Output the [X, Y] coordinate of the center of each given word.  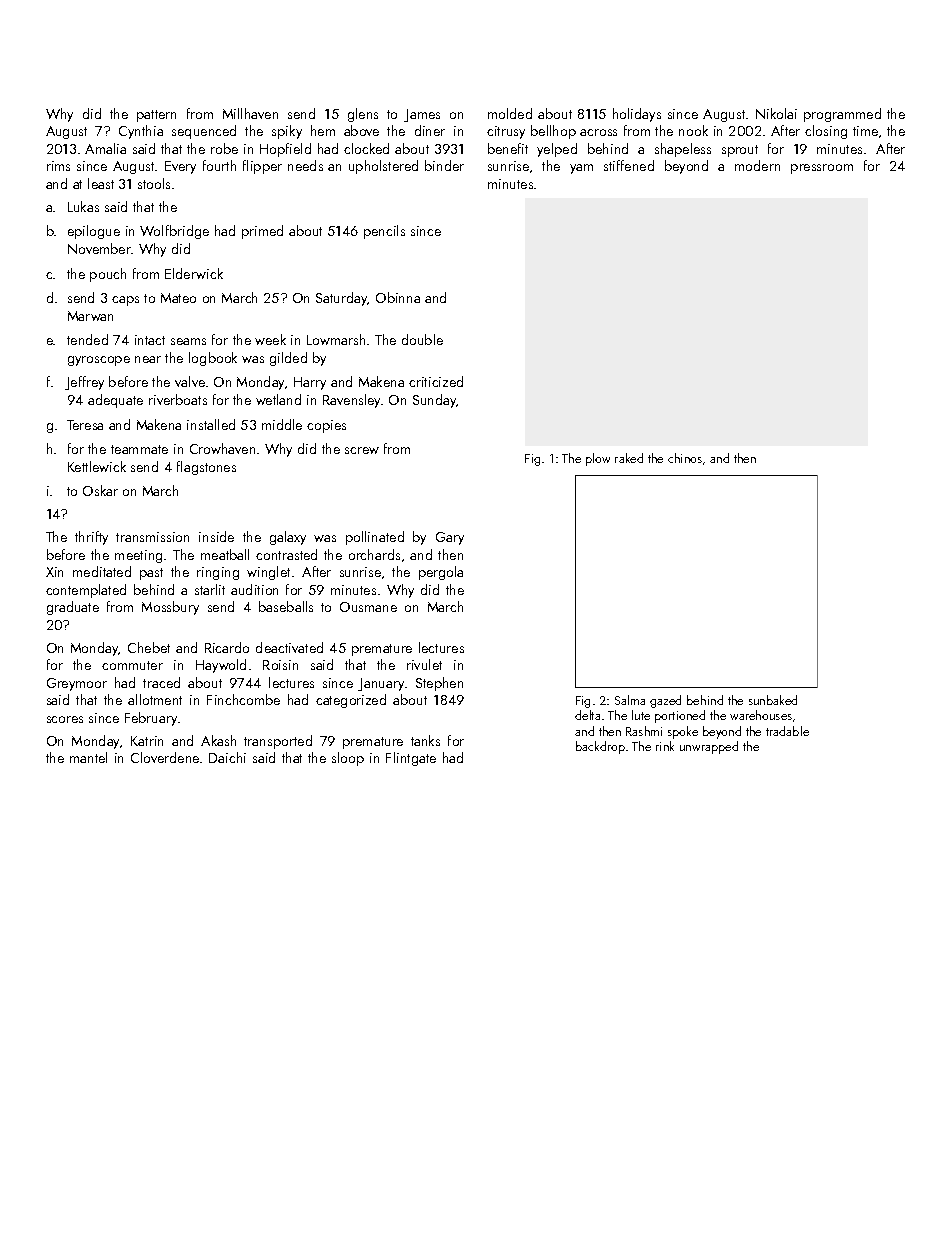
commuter [132, 665]
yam [581, 169]
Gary [450, 538]
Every [180, 167]
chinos [685, 458]
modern [757, 165]
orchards [374, 554]
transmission [152, 537]
